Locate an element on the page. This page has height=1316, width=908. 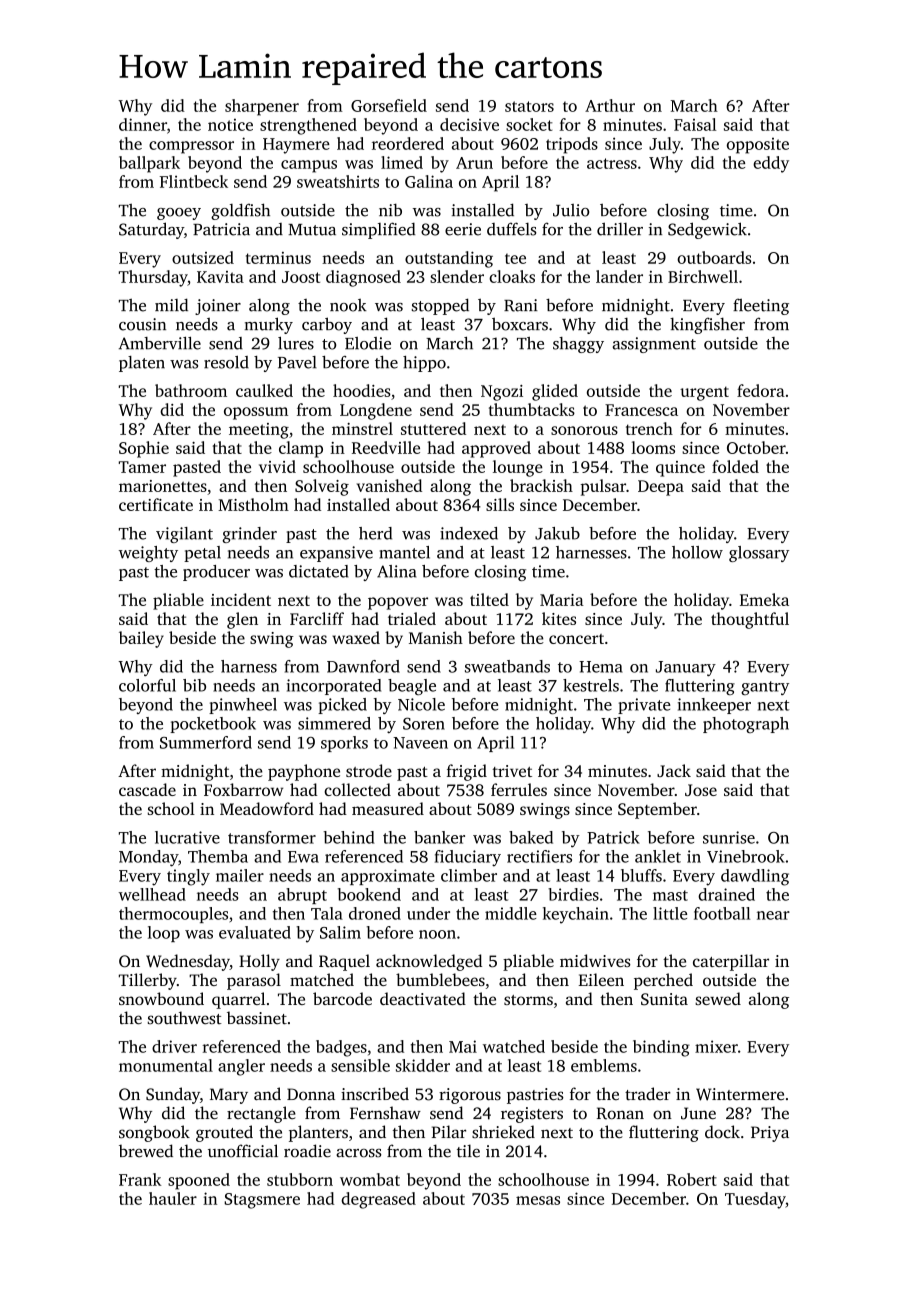
reordered is located at coordinates (408, 143).
